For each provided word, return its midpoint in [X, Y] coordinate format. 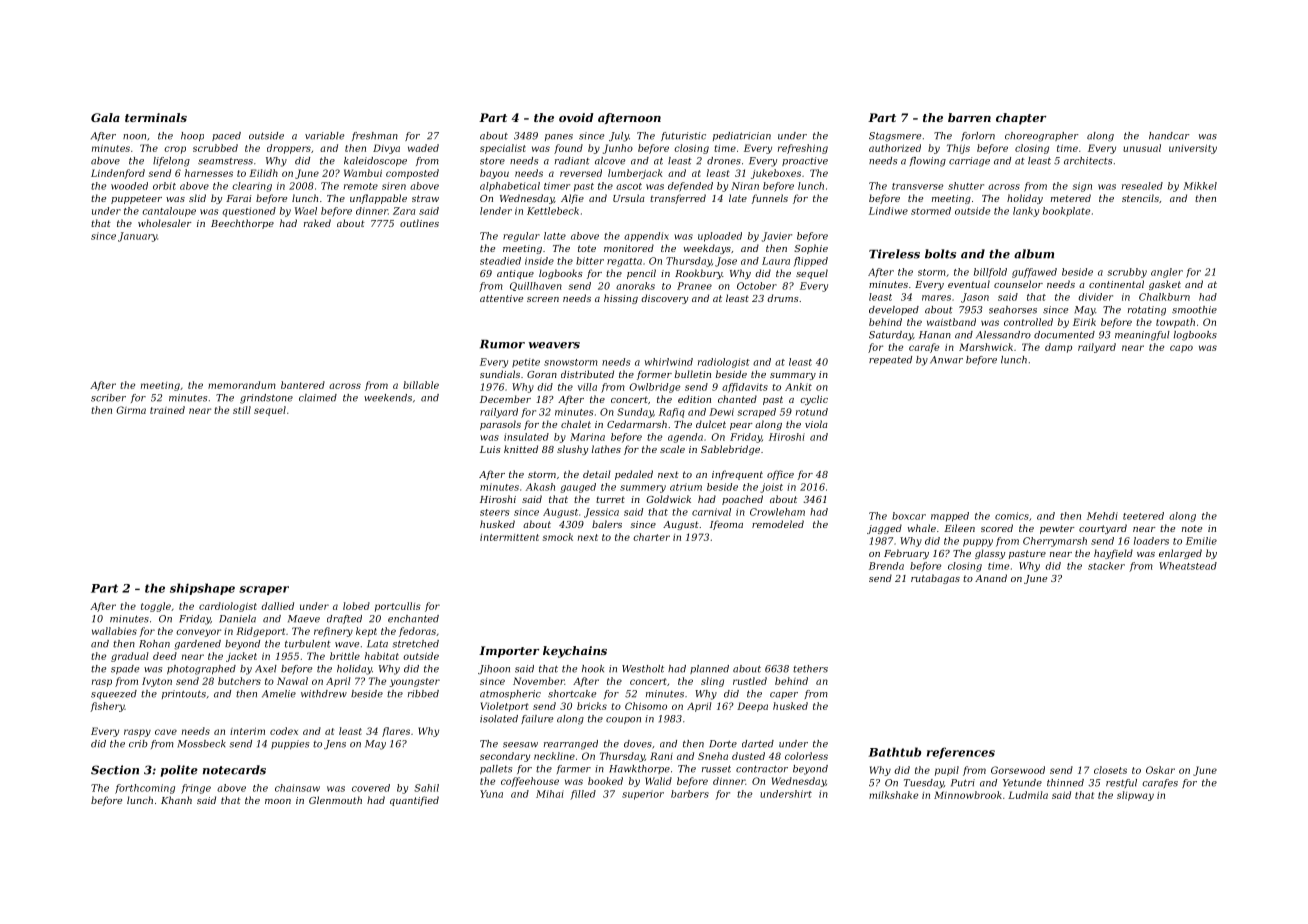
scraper [264, 590]
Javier [777, 237]
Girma [131, 410]
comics [1012, 516]
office [780, 475]
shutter [966, 186]
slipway [1135, 796]
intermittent [509, 537]
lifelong [171, 162]
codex [284, 731]
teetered [1143, 516]
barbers [690, 794]
